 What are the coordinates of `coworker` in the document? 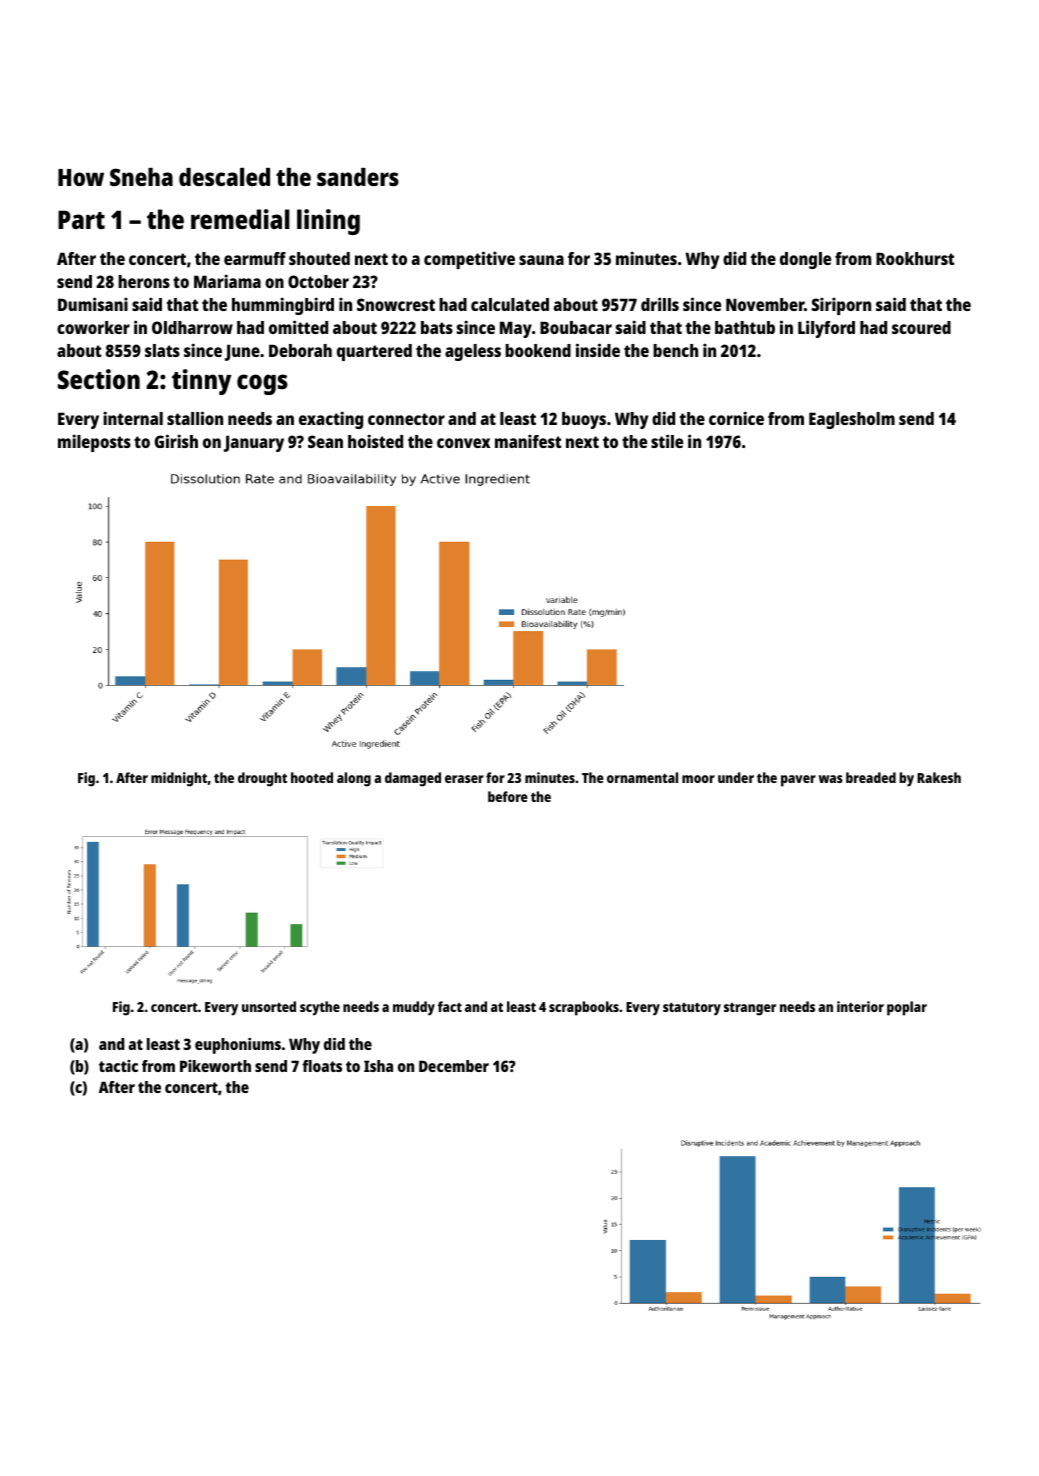 It's located at (93, 327).
